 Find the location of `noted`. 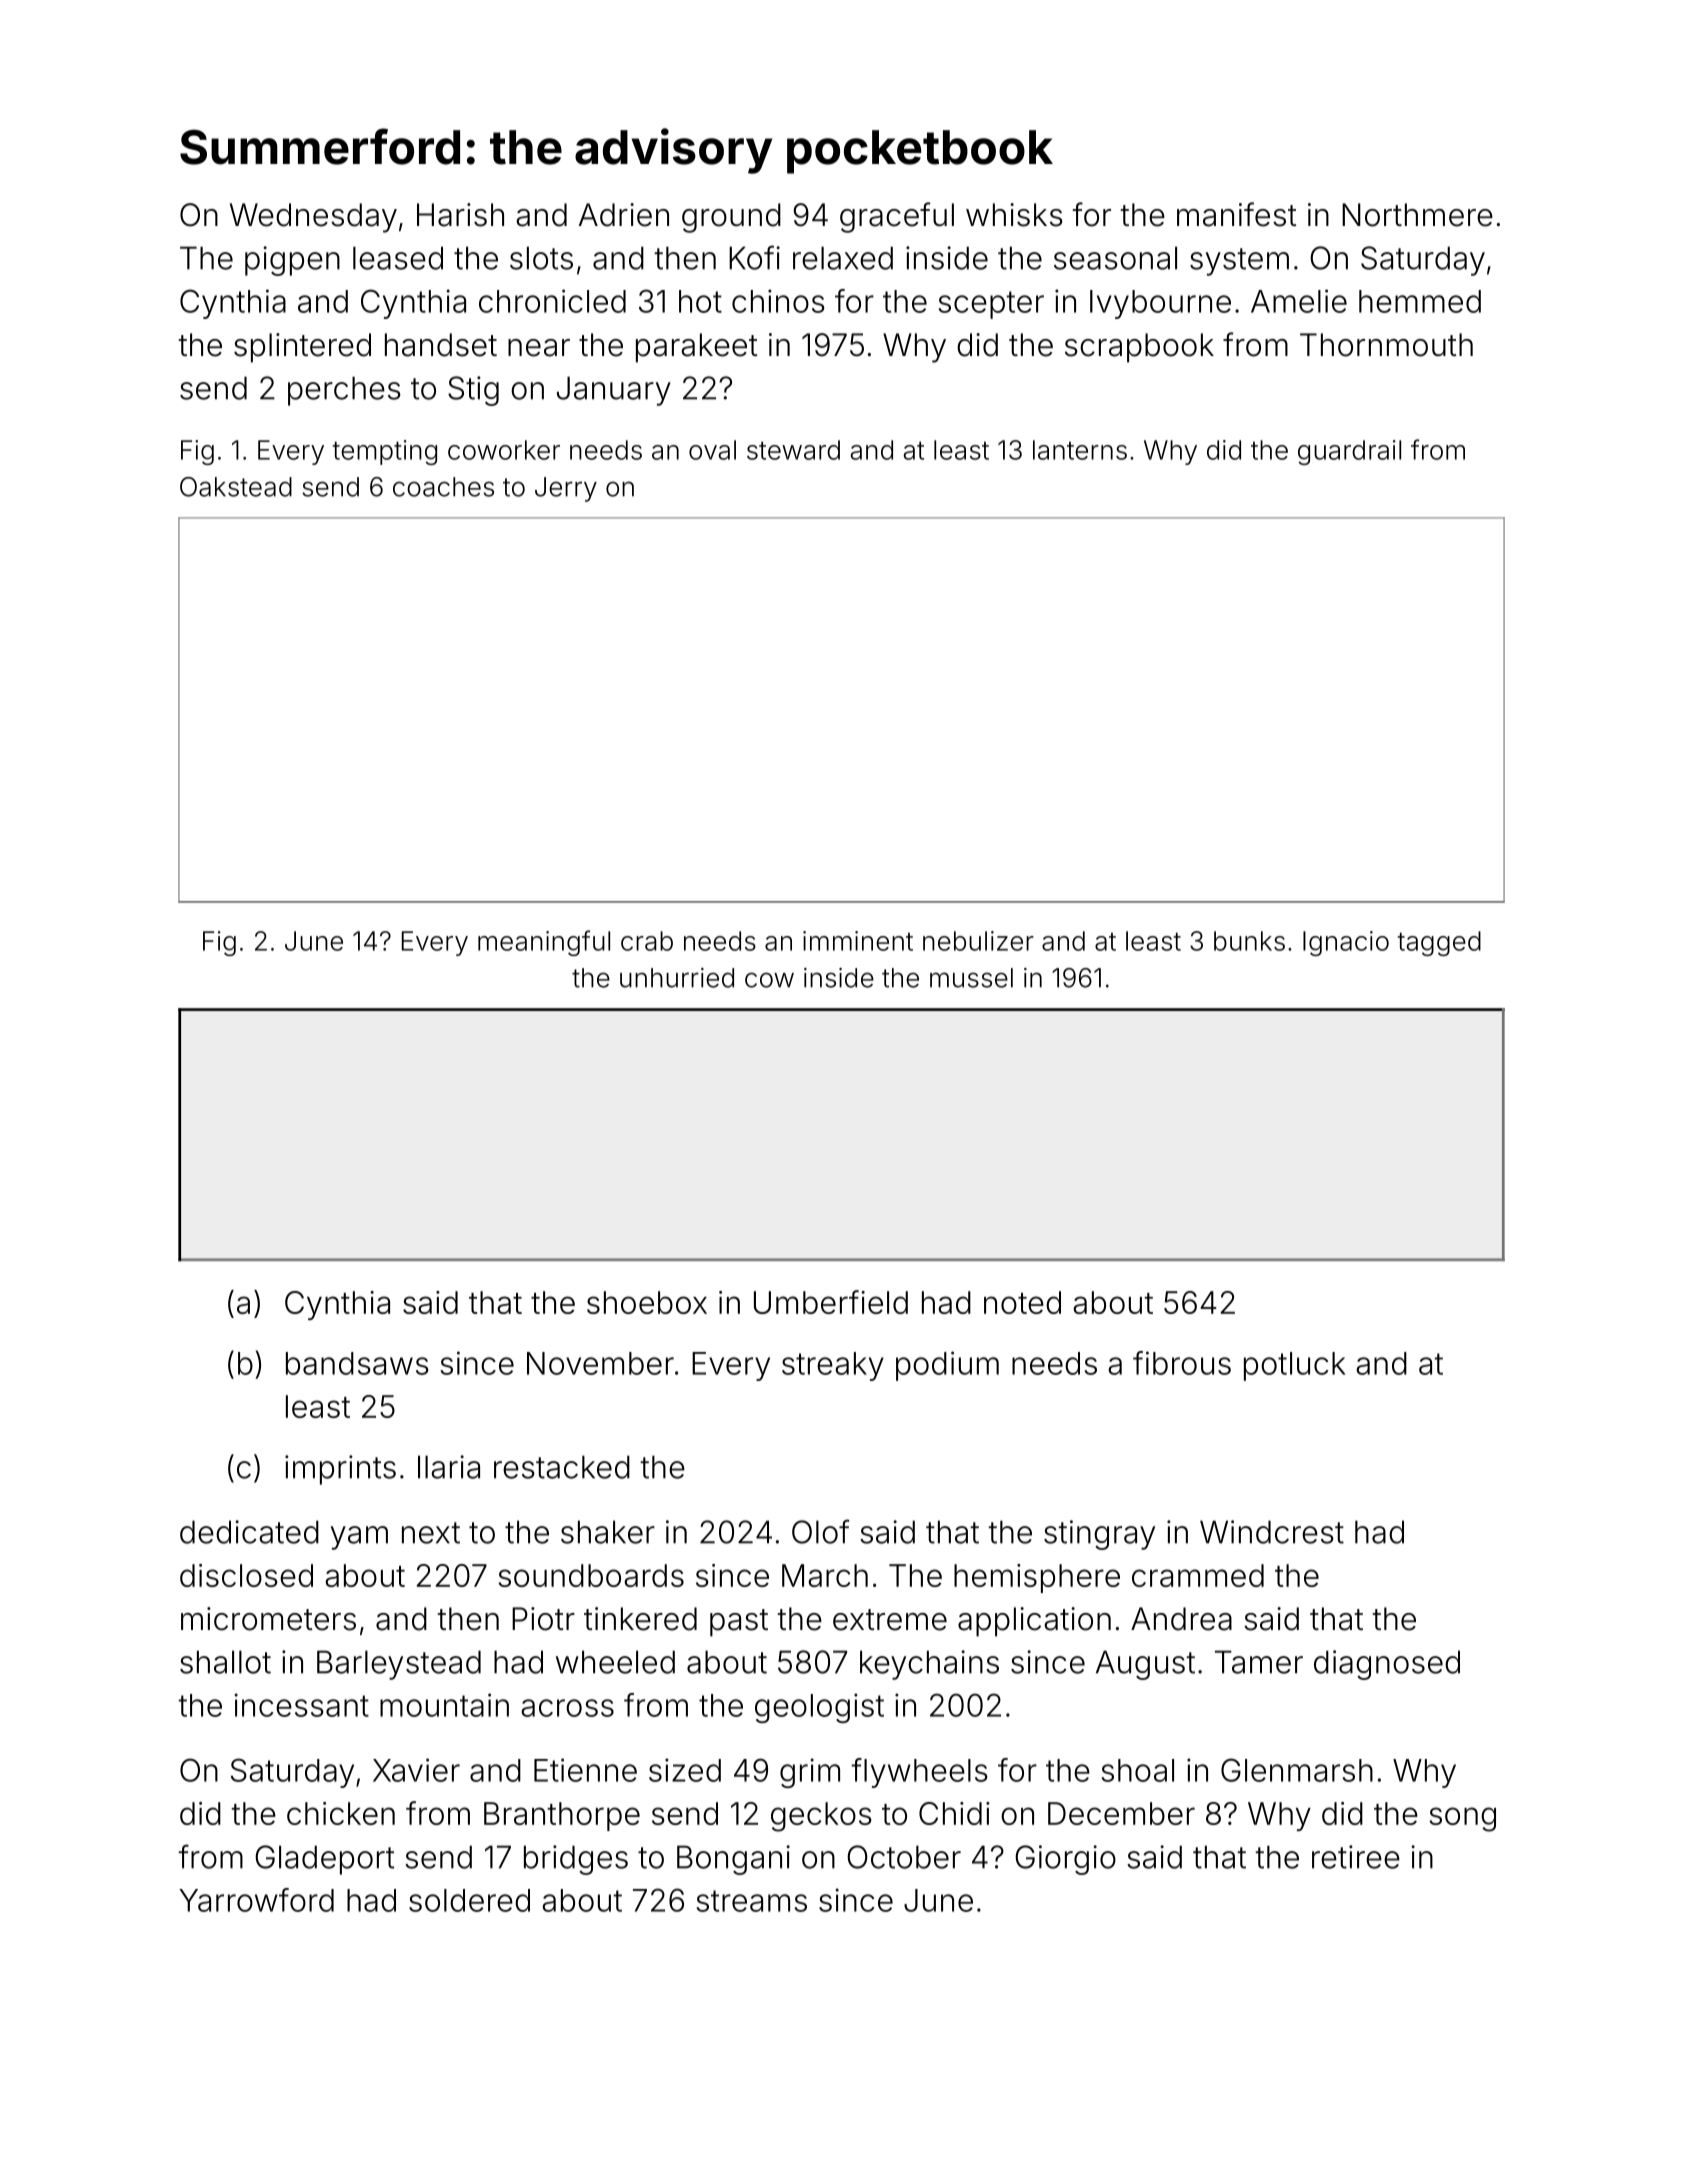

noted is located at coordinates (1022, 1302).
